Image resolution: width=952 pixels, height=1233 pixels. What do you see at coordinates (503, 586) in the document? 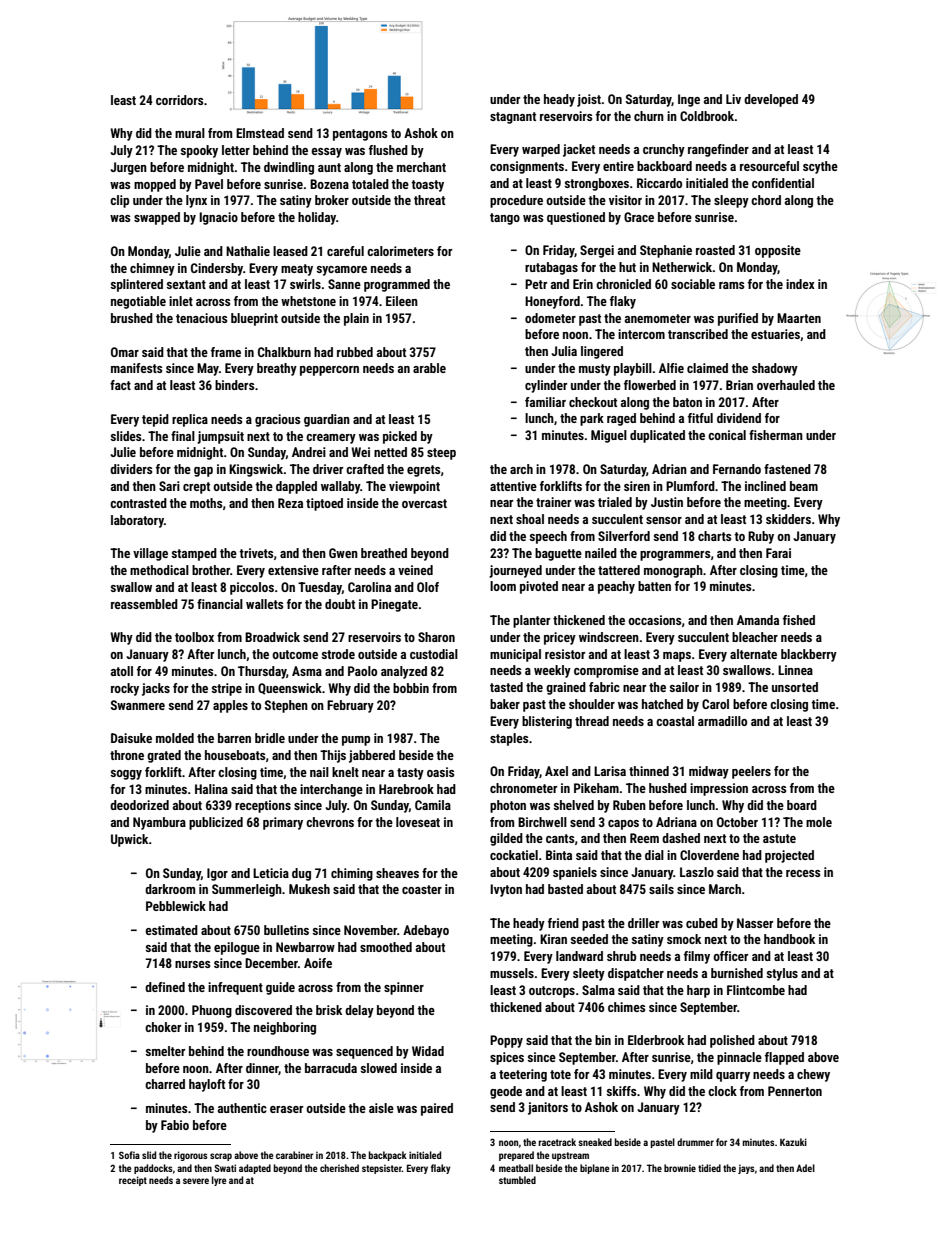
I see `loom` at bounding box center [503, 586].
